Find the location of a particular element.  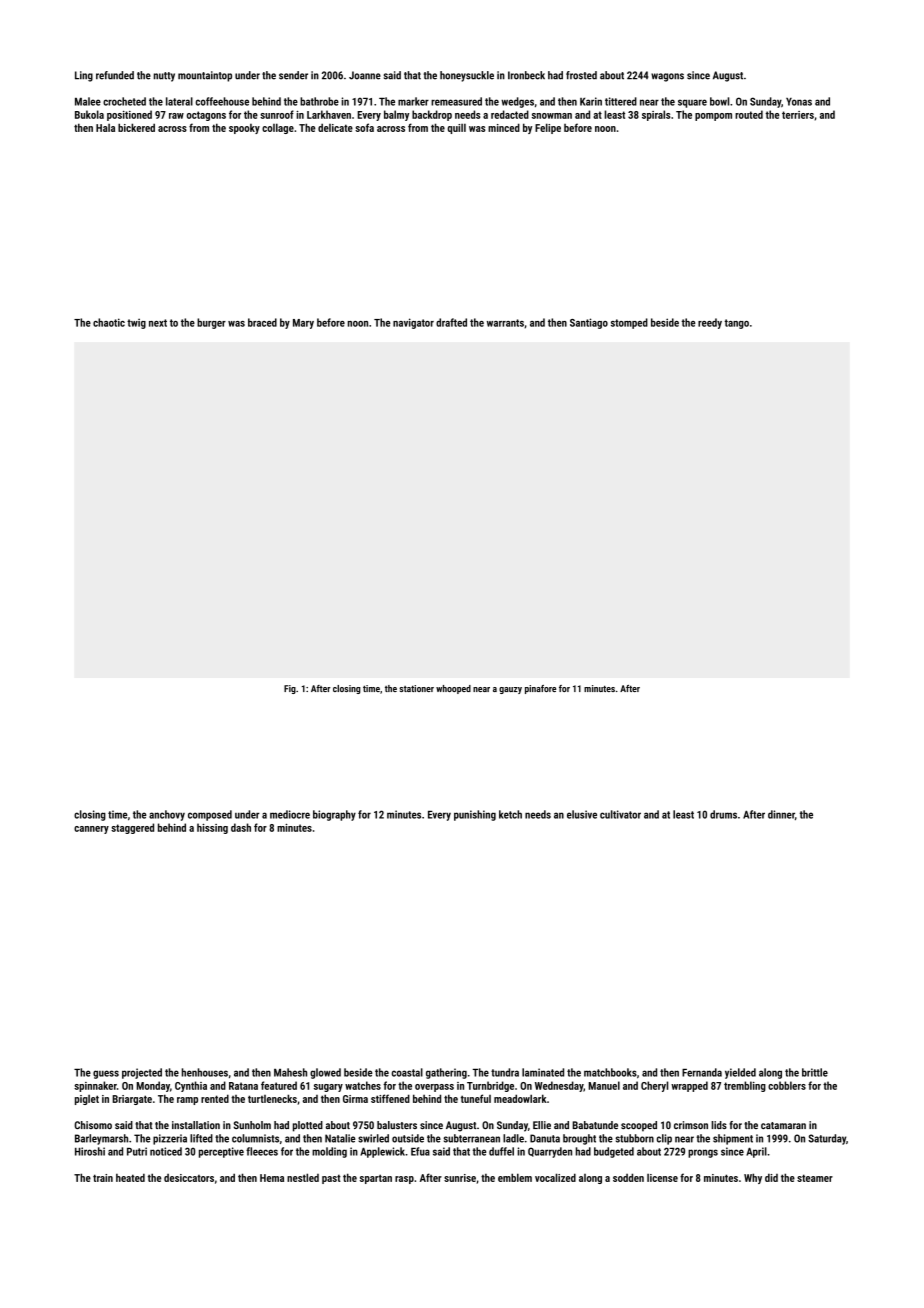

Mahesh is located at coordinates (290, 1072).
